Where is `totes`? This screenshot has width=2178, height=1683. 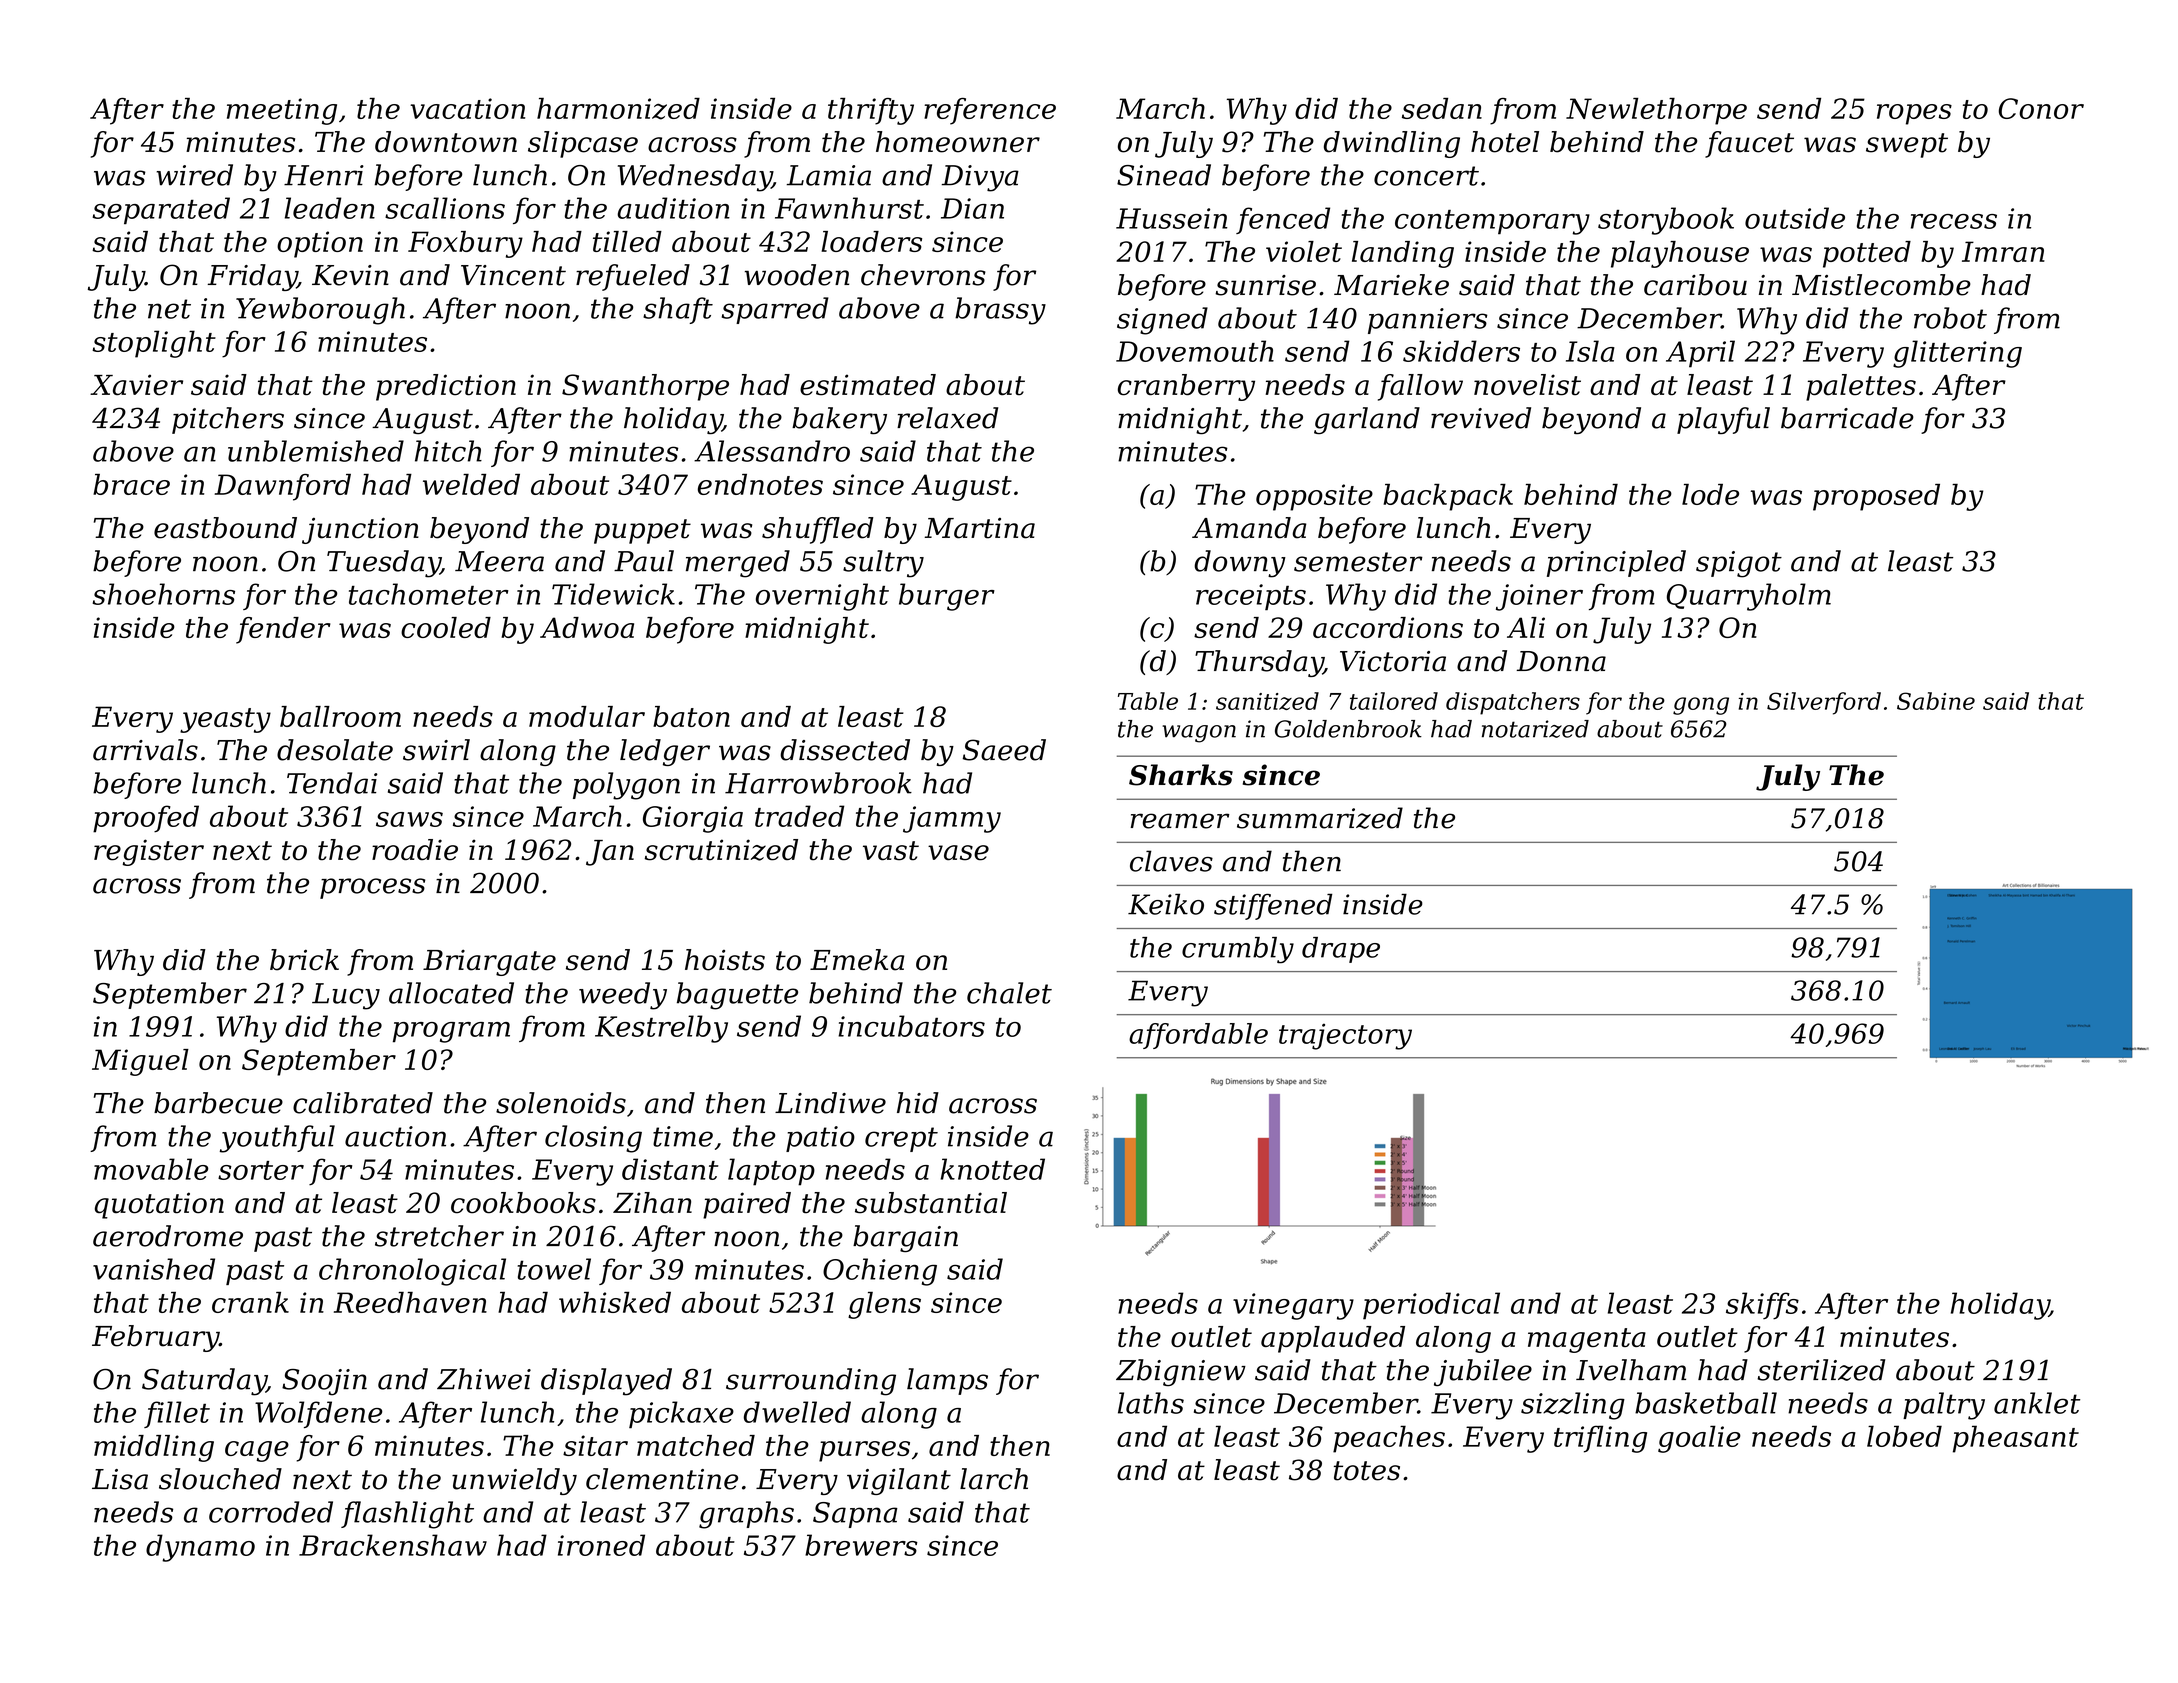
totes is located at coordinates (1367, 1471).
